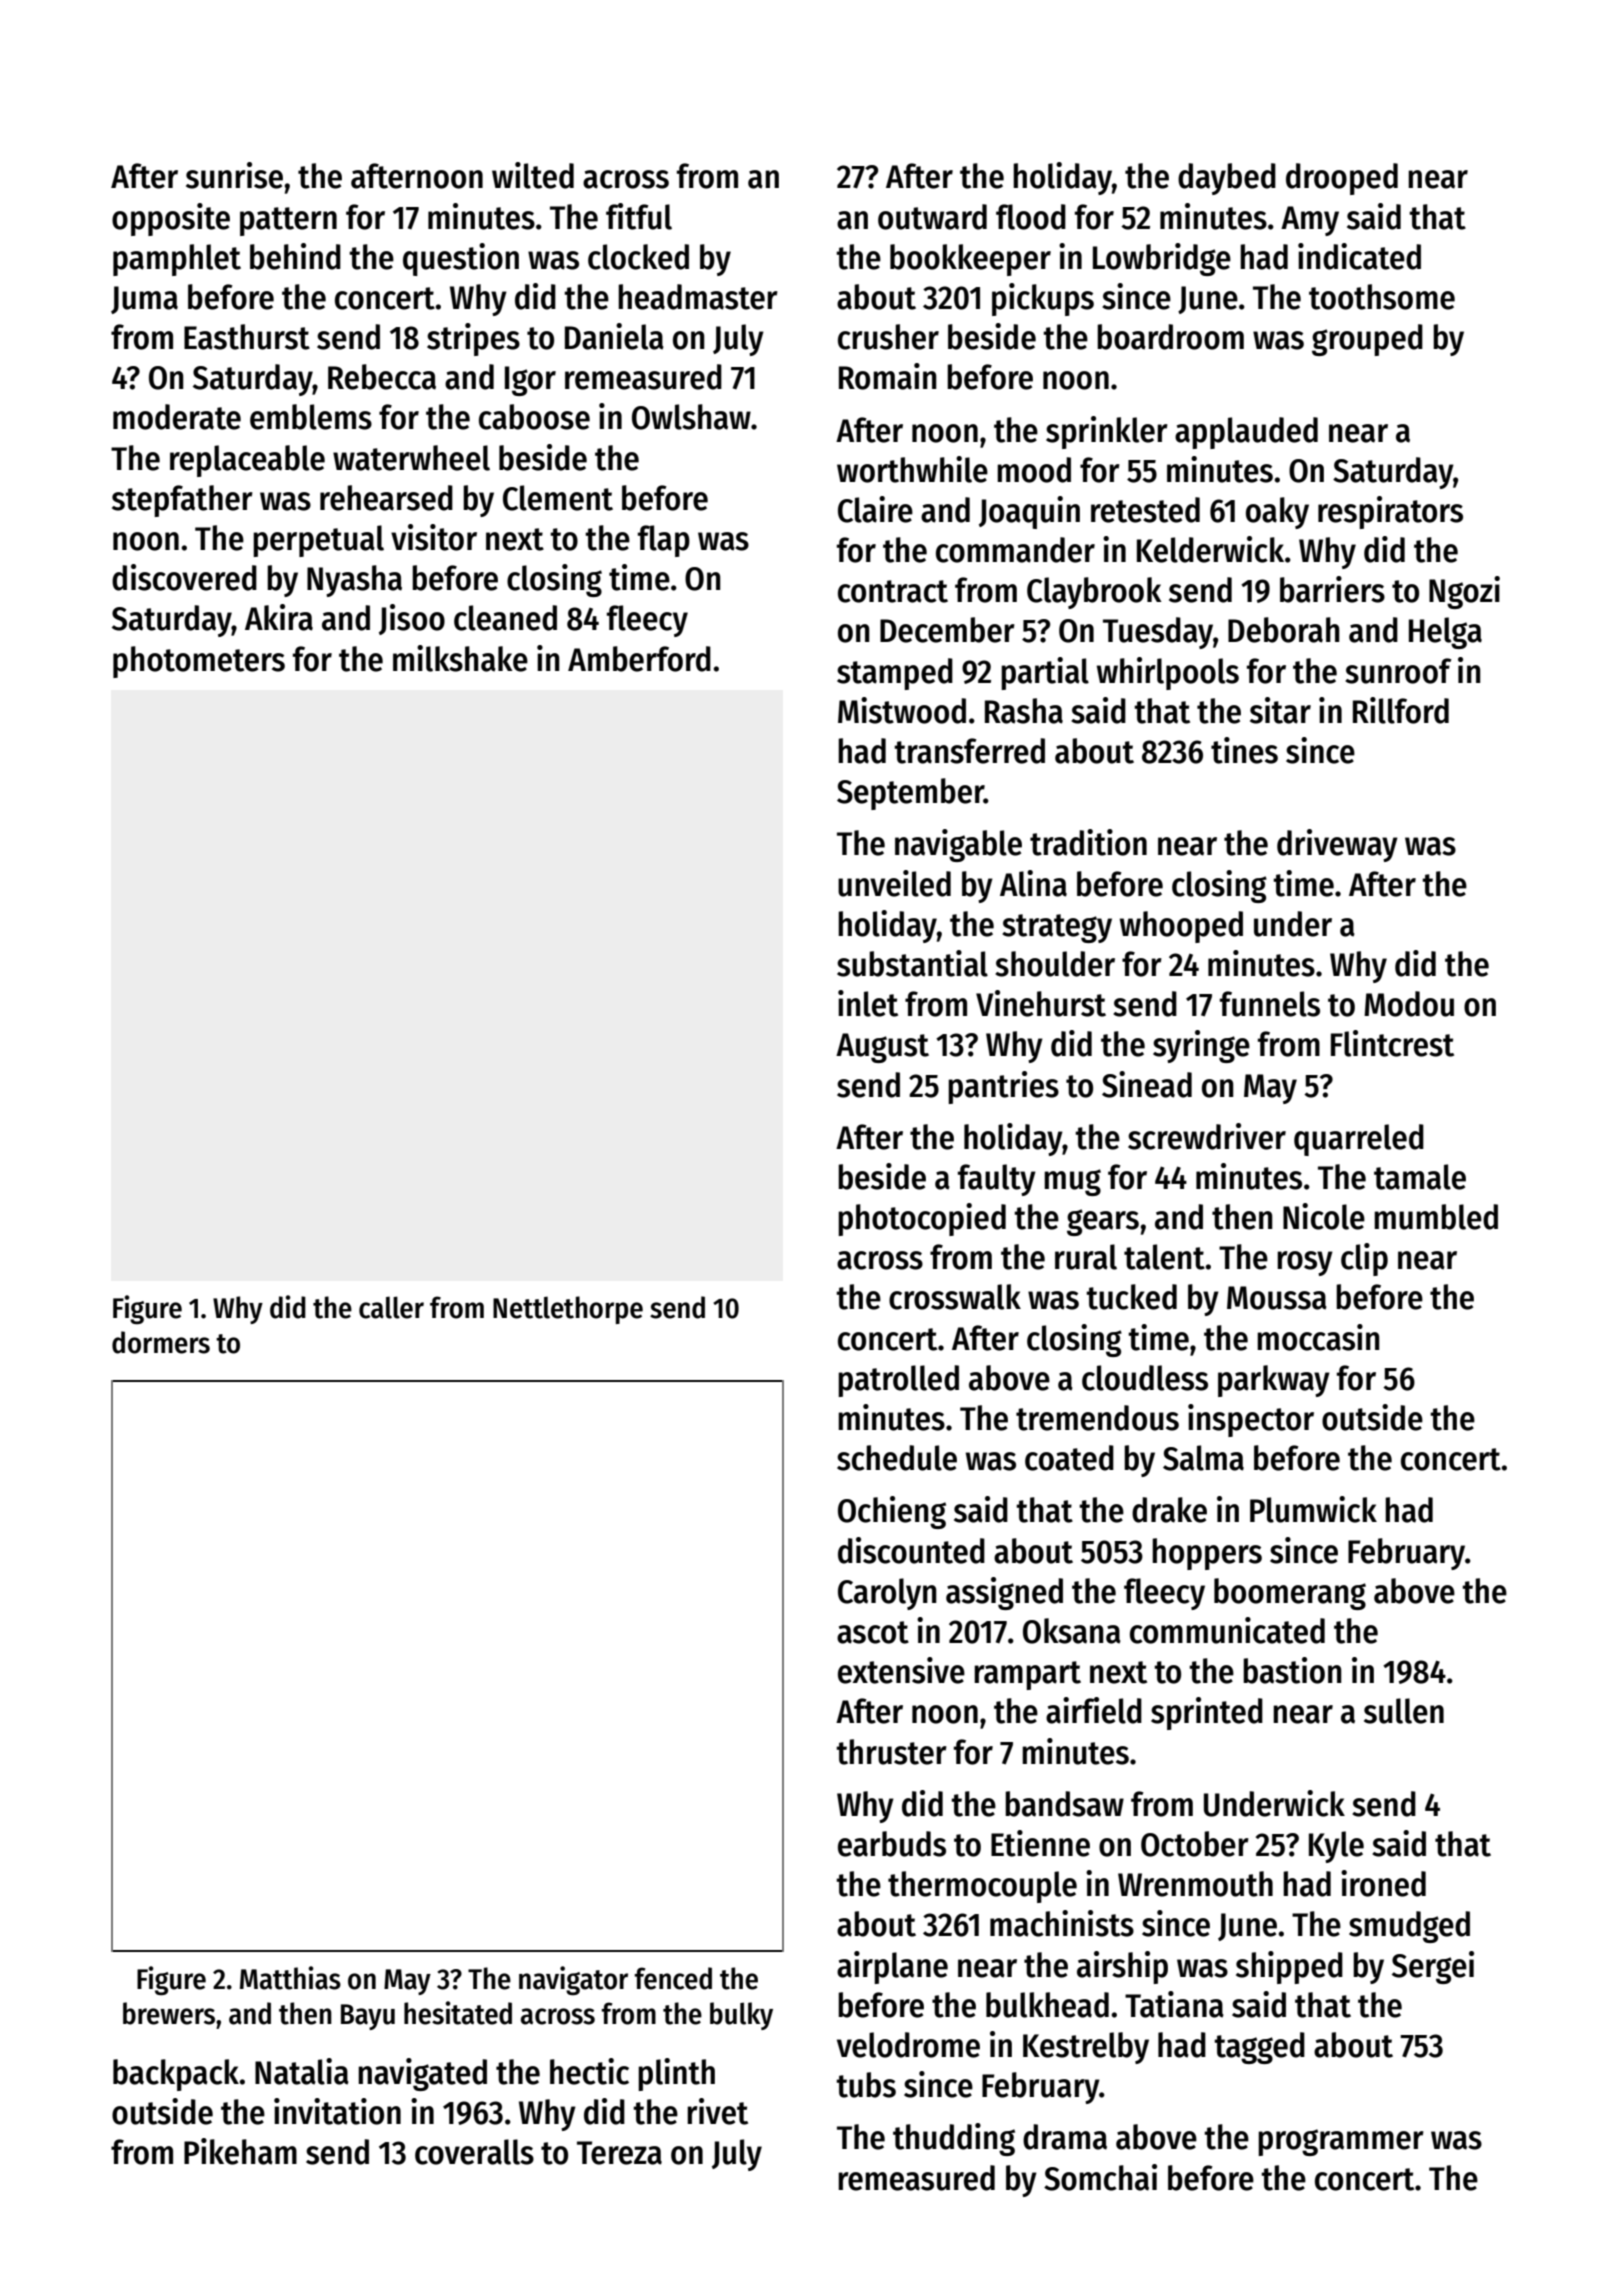 This image has width=1620, height=2292. Describe the element at coordinates (171, 219) in the image. I see `opposite` at that location.
